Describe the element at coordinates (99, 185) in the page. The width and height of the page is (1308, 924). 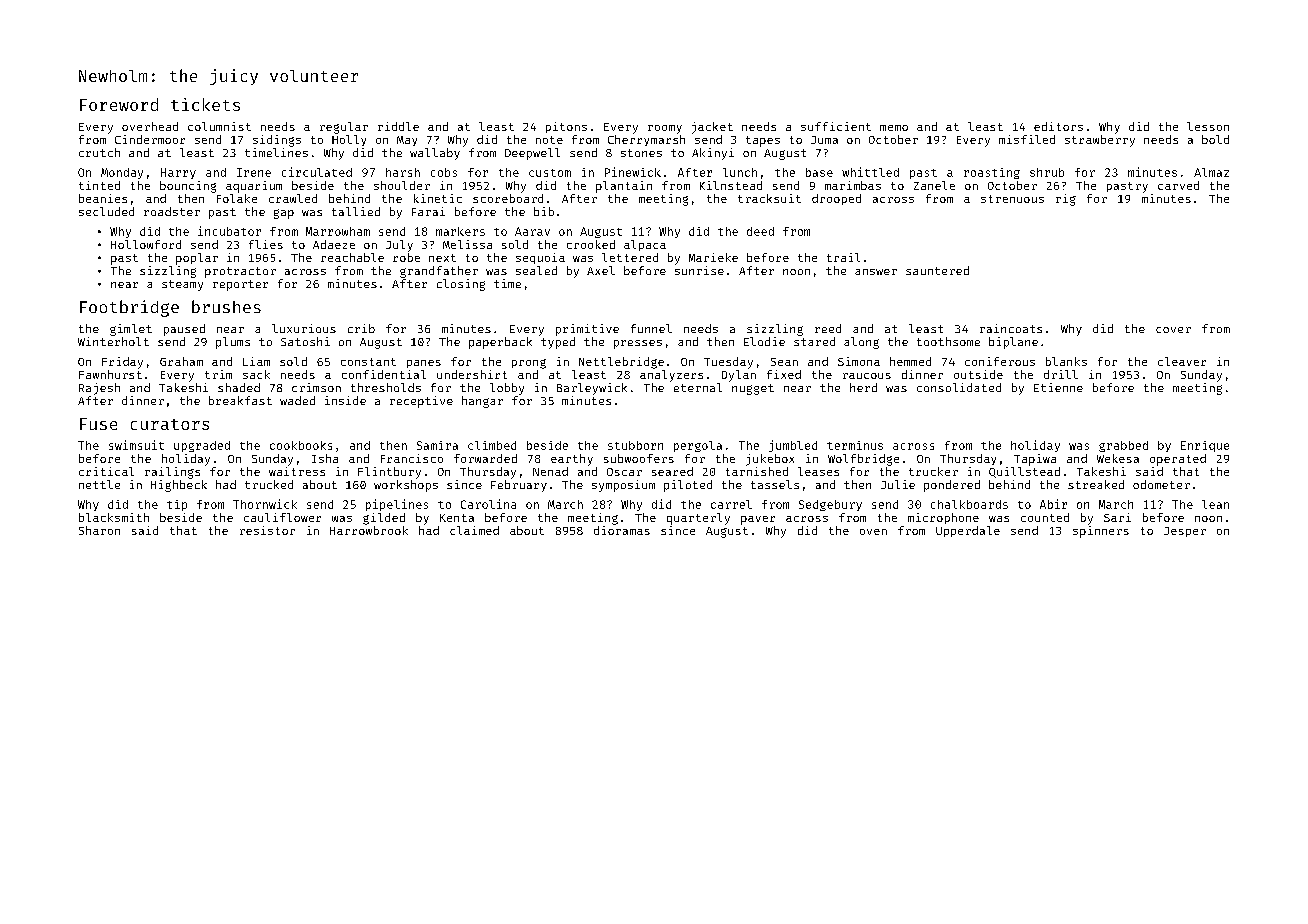
I see `tinted` at that location.
